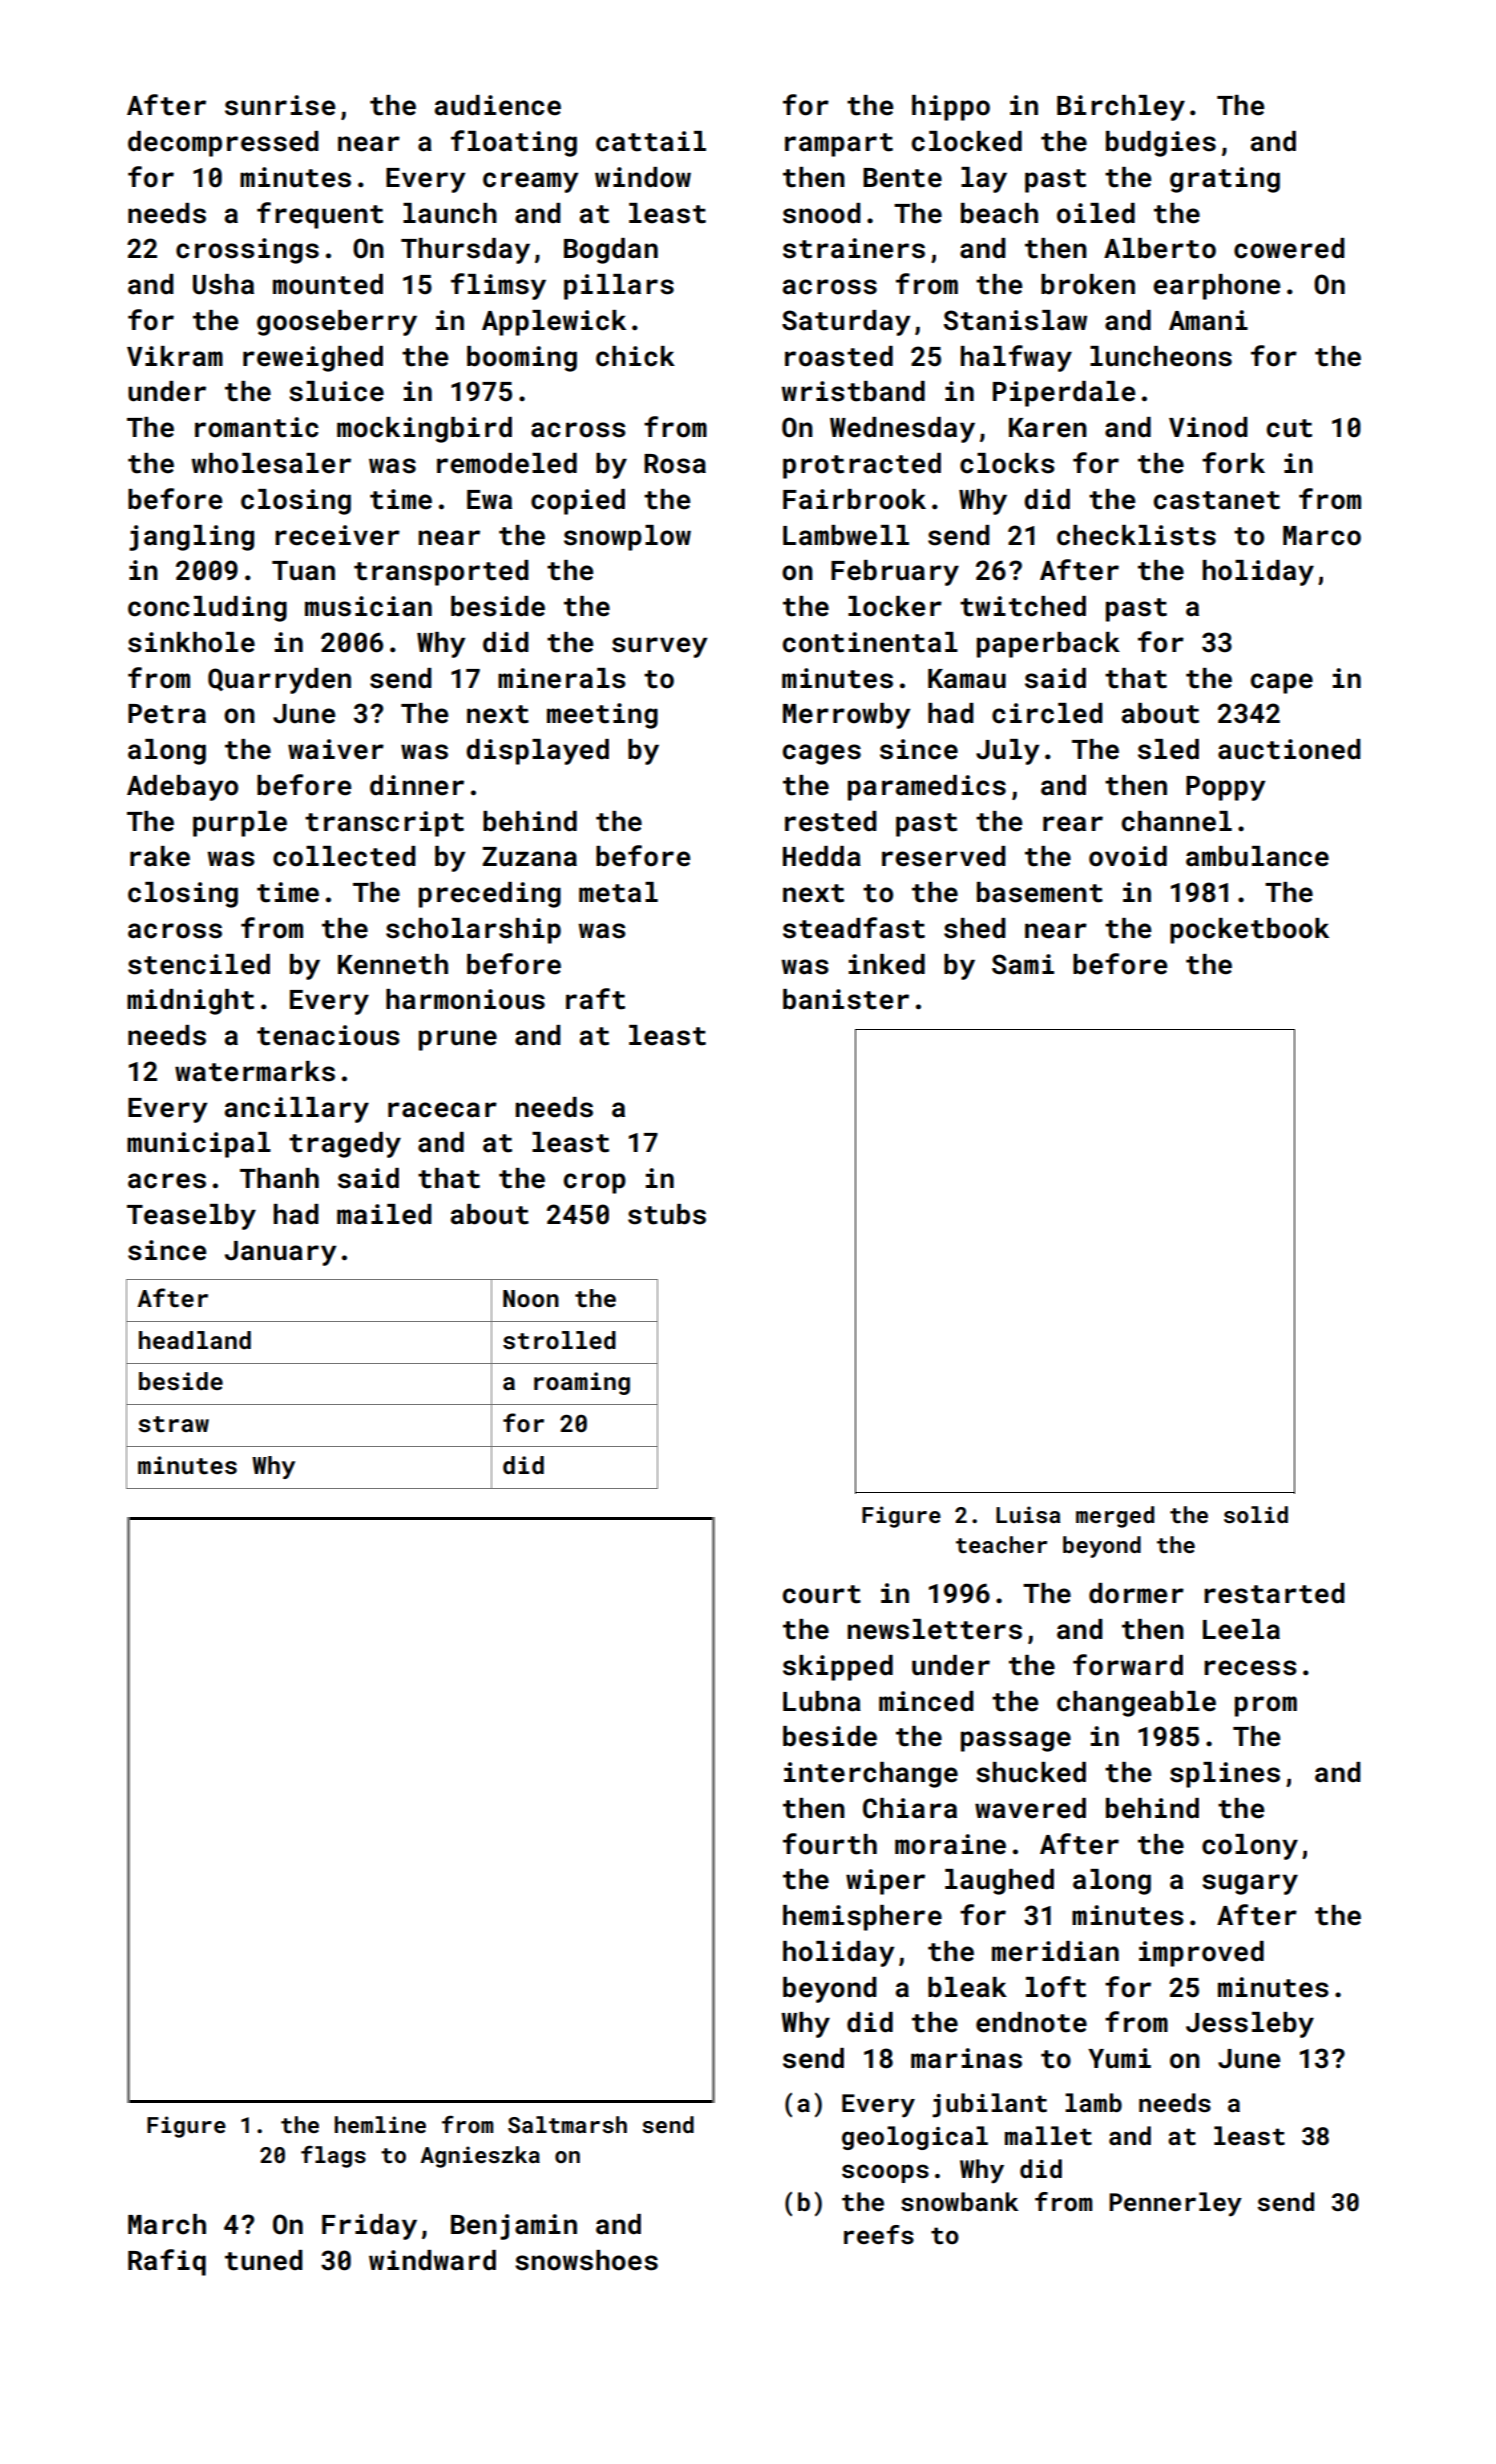 Image resolution: width=1496 pixels, height=2464 pixels. What do you see at coordinates (1256, 1514) in the screenshot?
I see `solid` at bounding box center [1256, 1514].
